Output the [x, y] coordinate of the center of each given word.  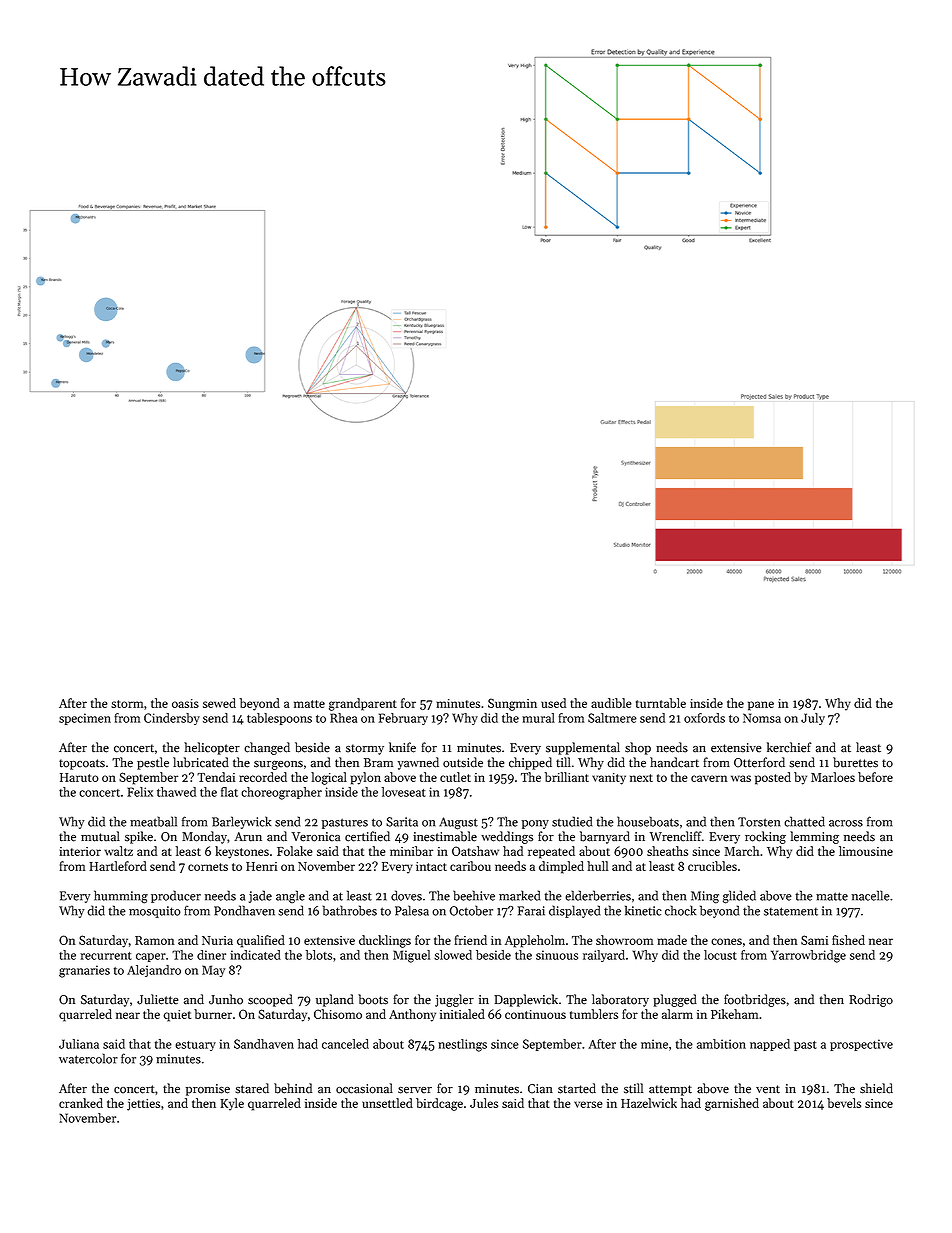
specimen [85, 719]
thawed [176, 792]
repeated [551, 852]
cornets [208, 867]
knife [402, 747]
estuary [195, 1046]
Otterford [759, 762]
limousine [866, 851]
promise [208, 1090]
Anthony [412, 1015]
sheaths [667, 851]
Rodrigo [871, 1000]
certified [367, 836]
